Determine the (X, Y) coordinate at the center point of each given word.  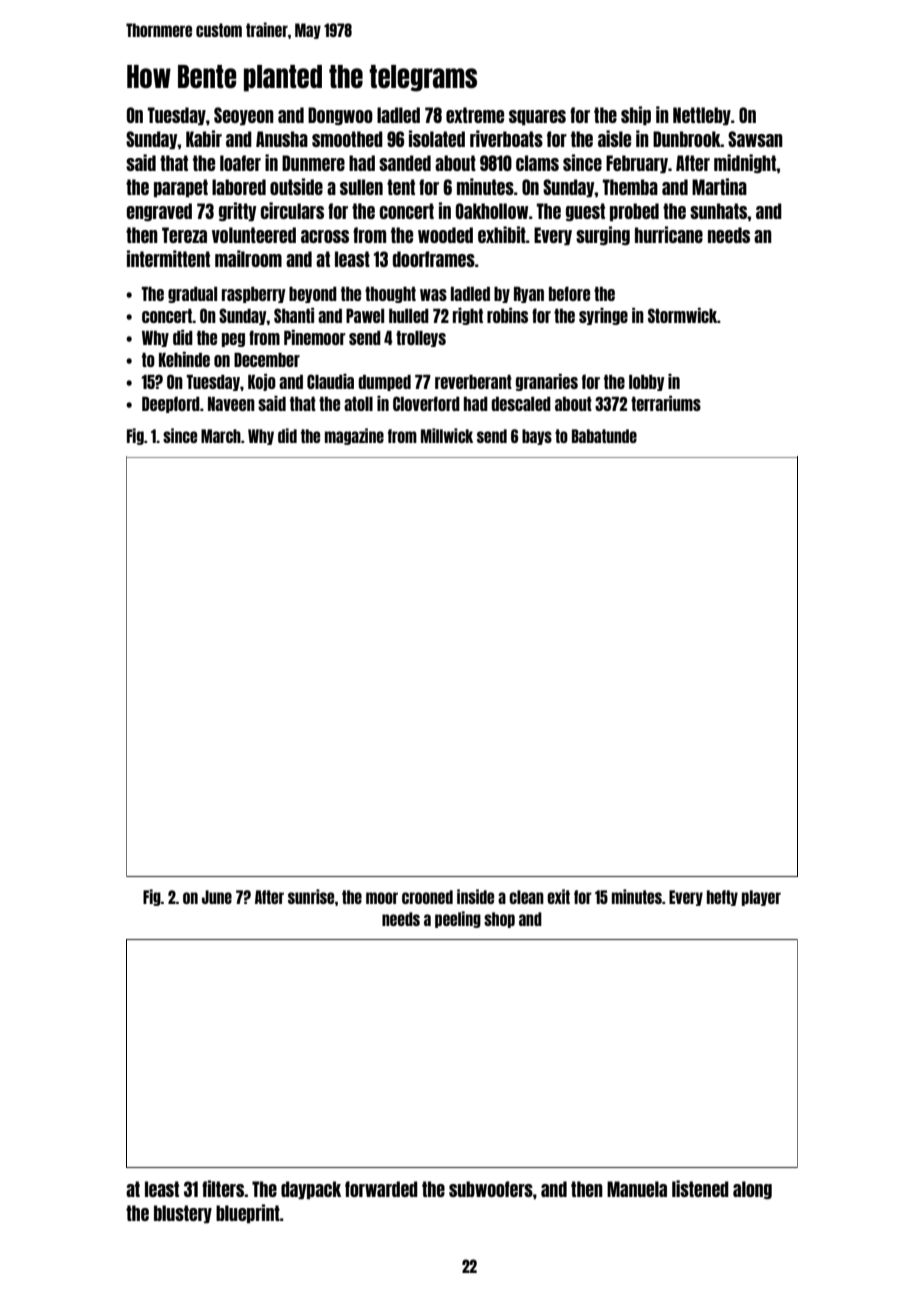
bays (537, 437)
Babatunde (604, 436)
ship (636, 115)
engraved (159, 212)
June (217, 897)
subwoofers (491, 1189)
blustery (183, 1214)
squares (537, 117)
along (752, 1190)
